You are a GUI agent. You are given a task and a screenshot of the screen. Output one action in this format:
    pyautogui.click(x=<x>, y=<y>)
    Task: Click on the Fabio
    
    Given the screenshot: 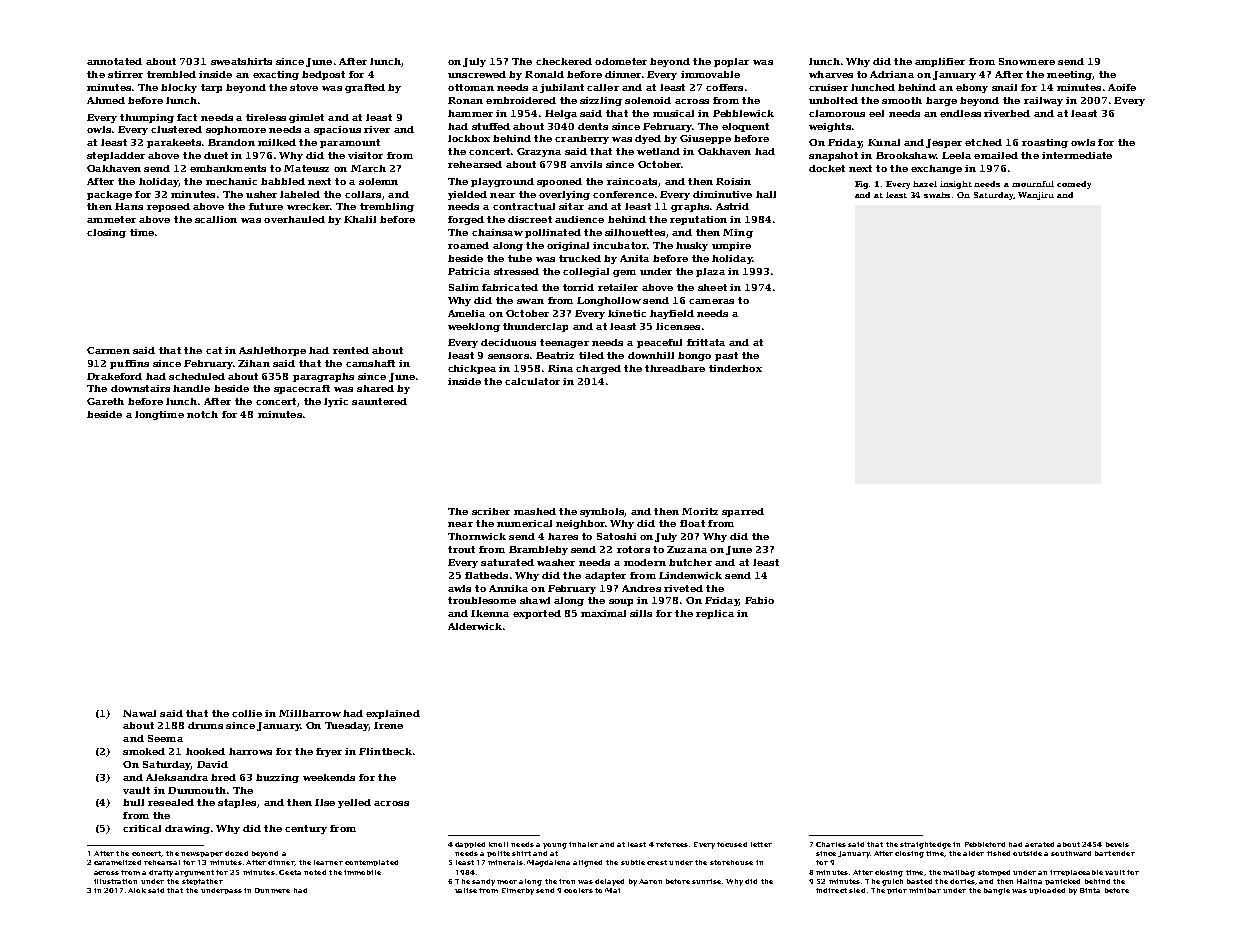 What is the action you would take?
    pyautogui.click(x=759, y=600)
